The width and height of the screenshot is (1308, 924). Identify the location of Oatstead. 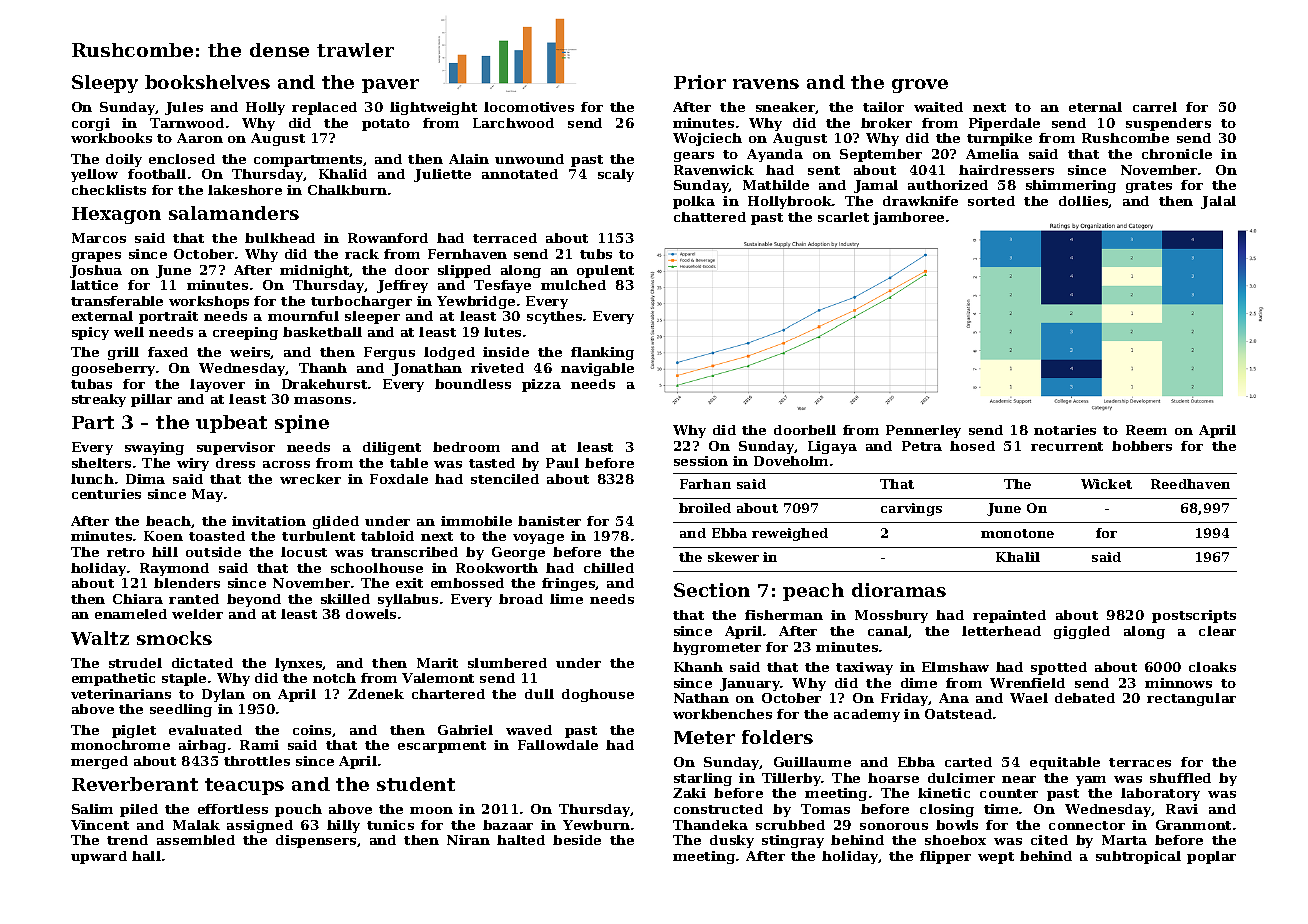
(958, 714).
